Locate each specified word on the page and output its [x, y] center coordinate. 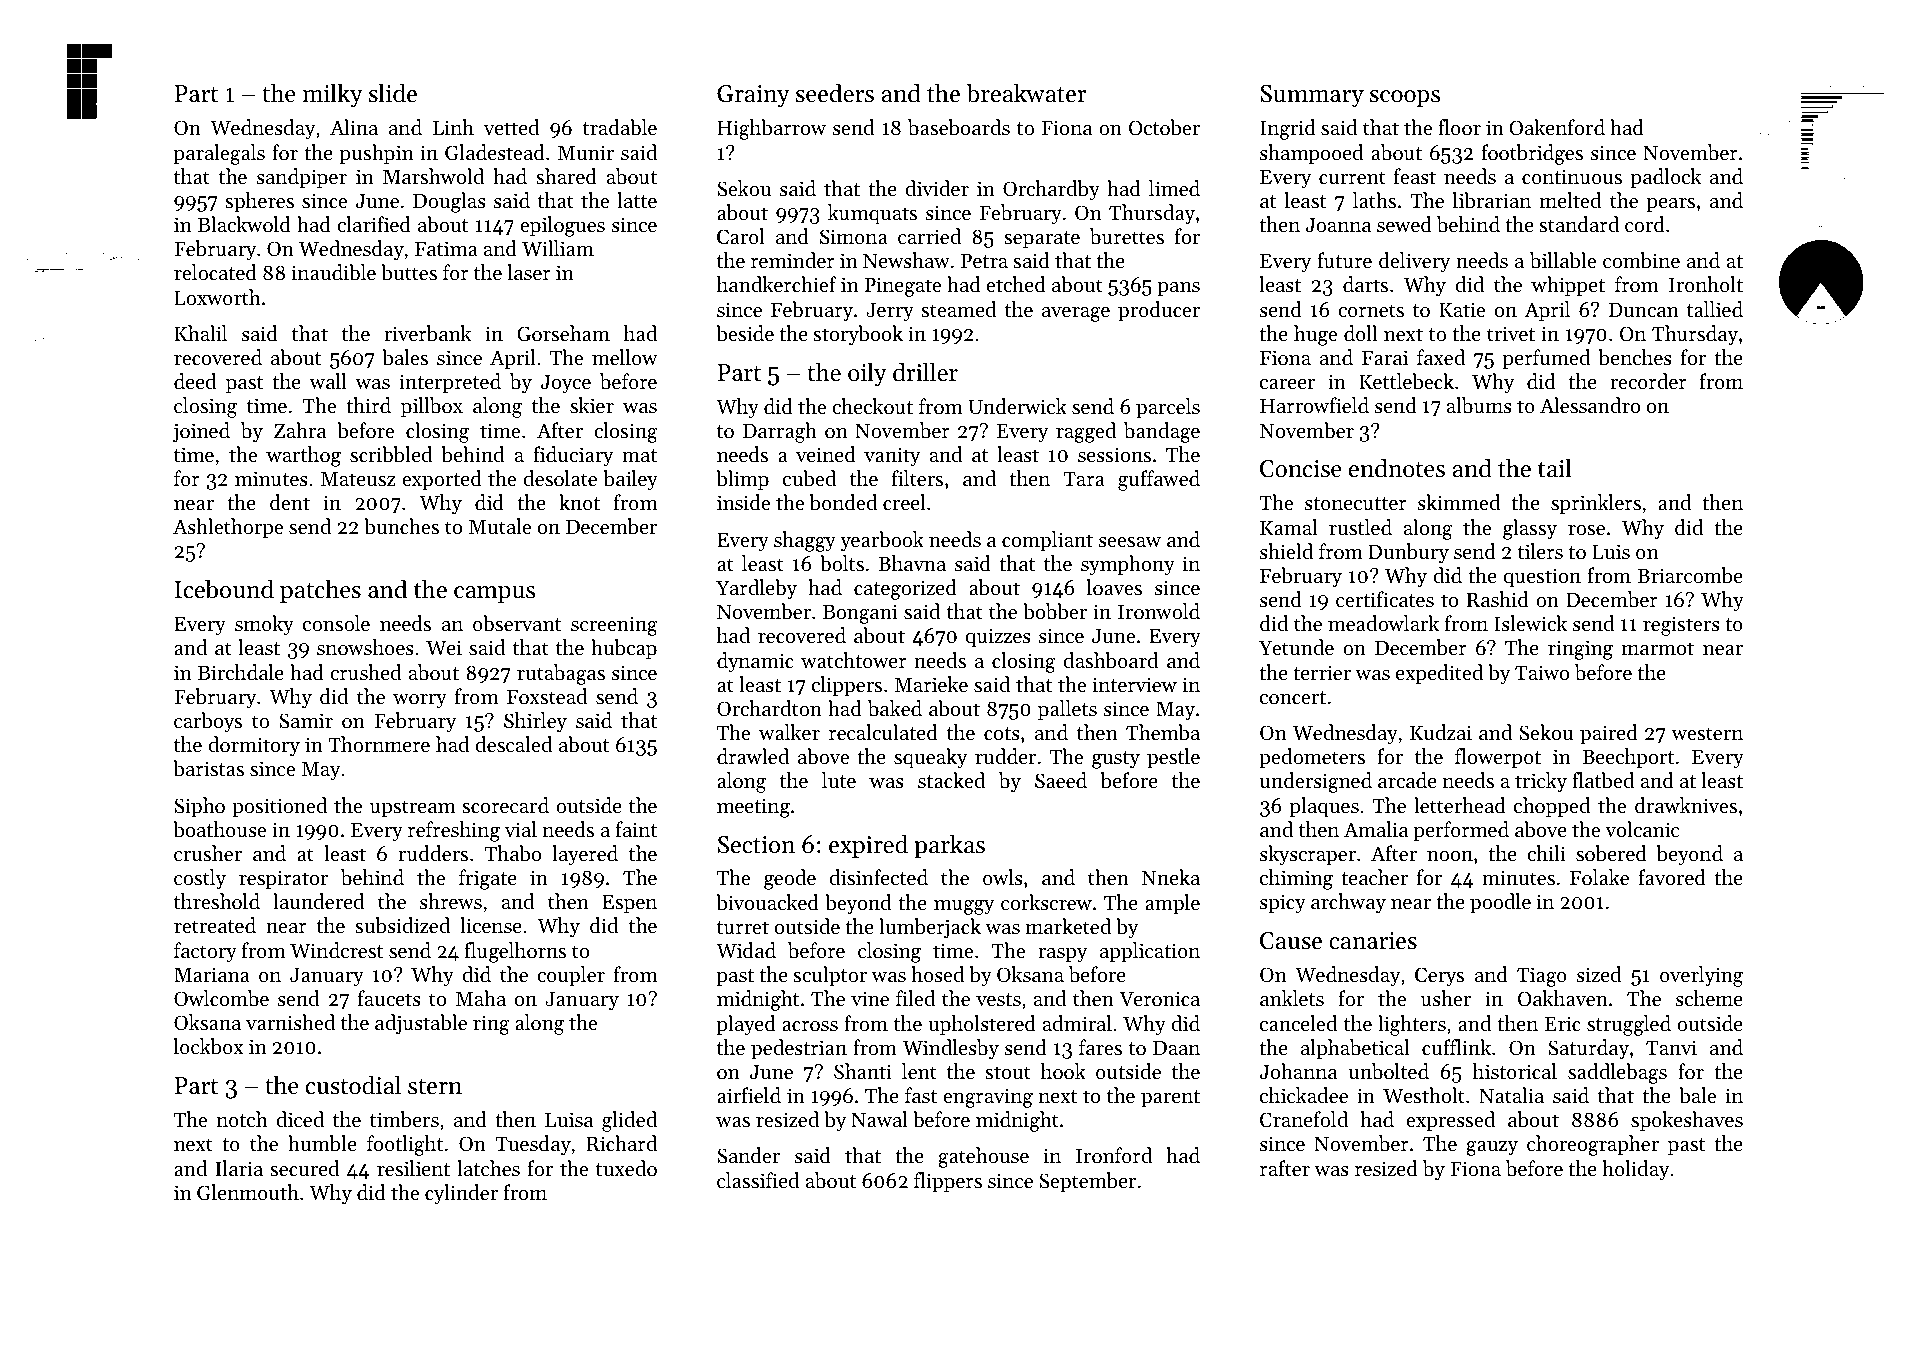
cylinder [461, 1194]
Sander [748, 1155]
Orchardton [769, 708]
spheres [259, 202]
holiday [1635, 1170]
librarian [1492, 200]
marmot [1658, 649]
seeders [835, 93]
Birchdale [241, 672]
